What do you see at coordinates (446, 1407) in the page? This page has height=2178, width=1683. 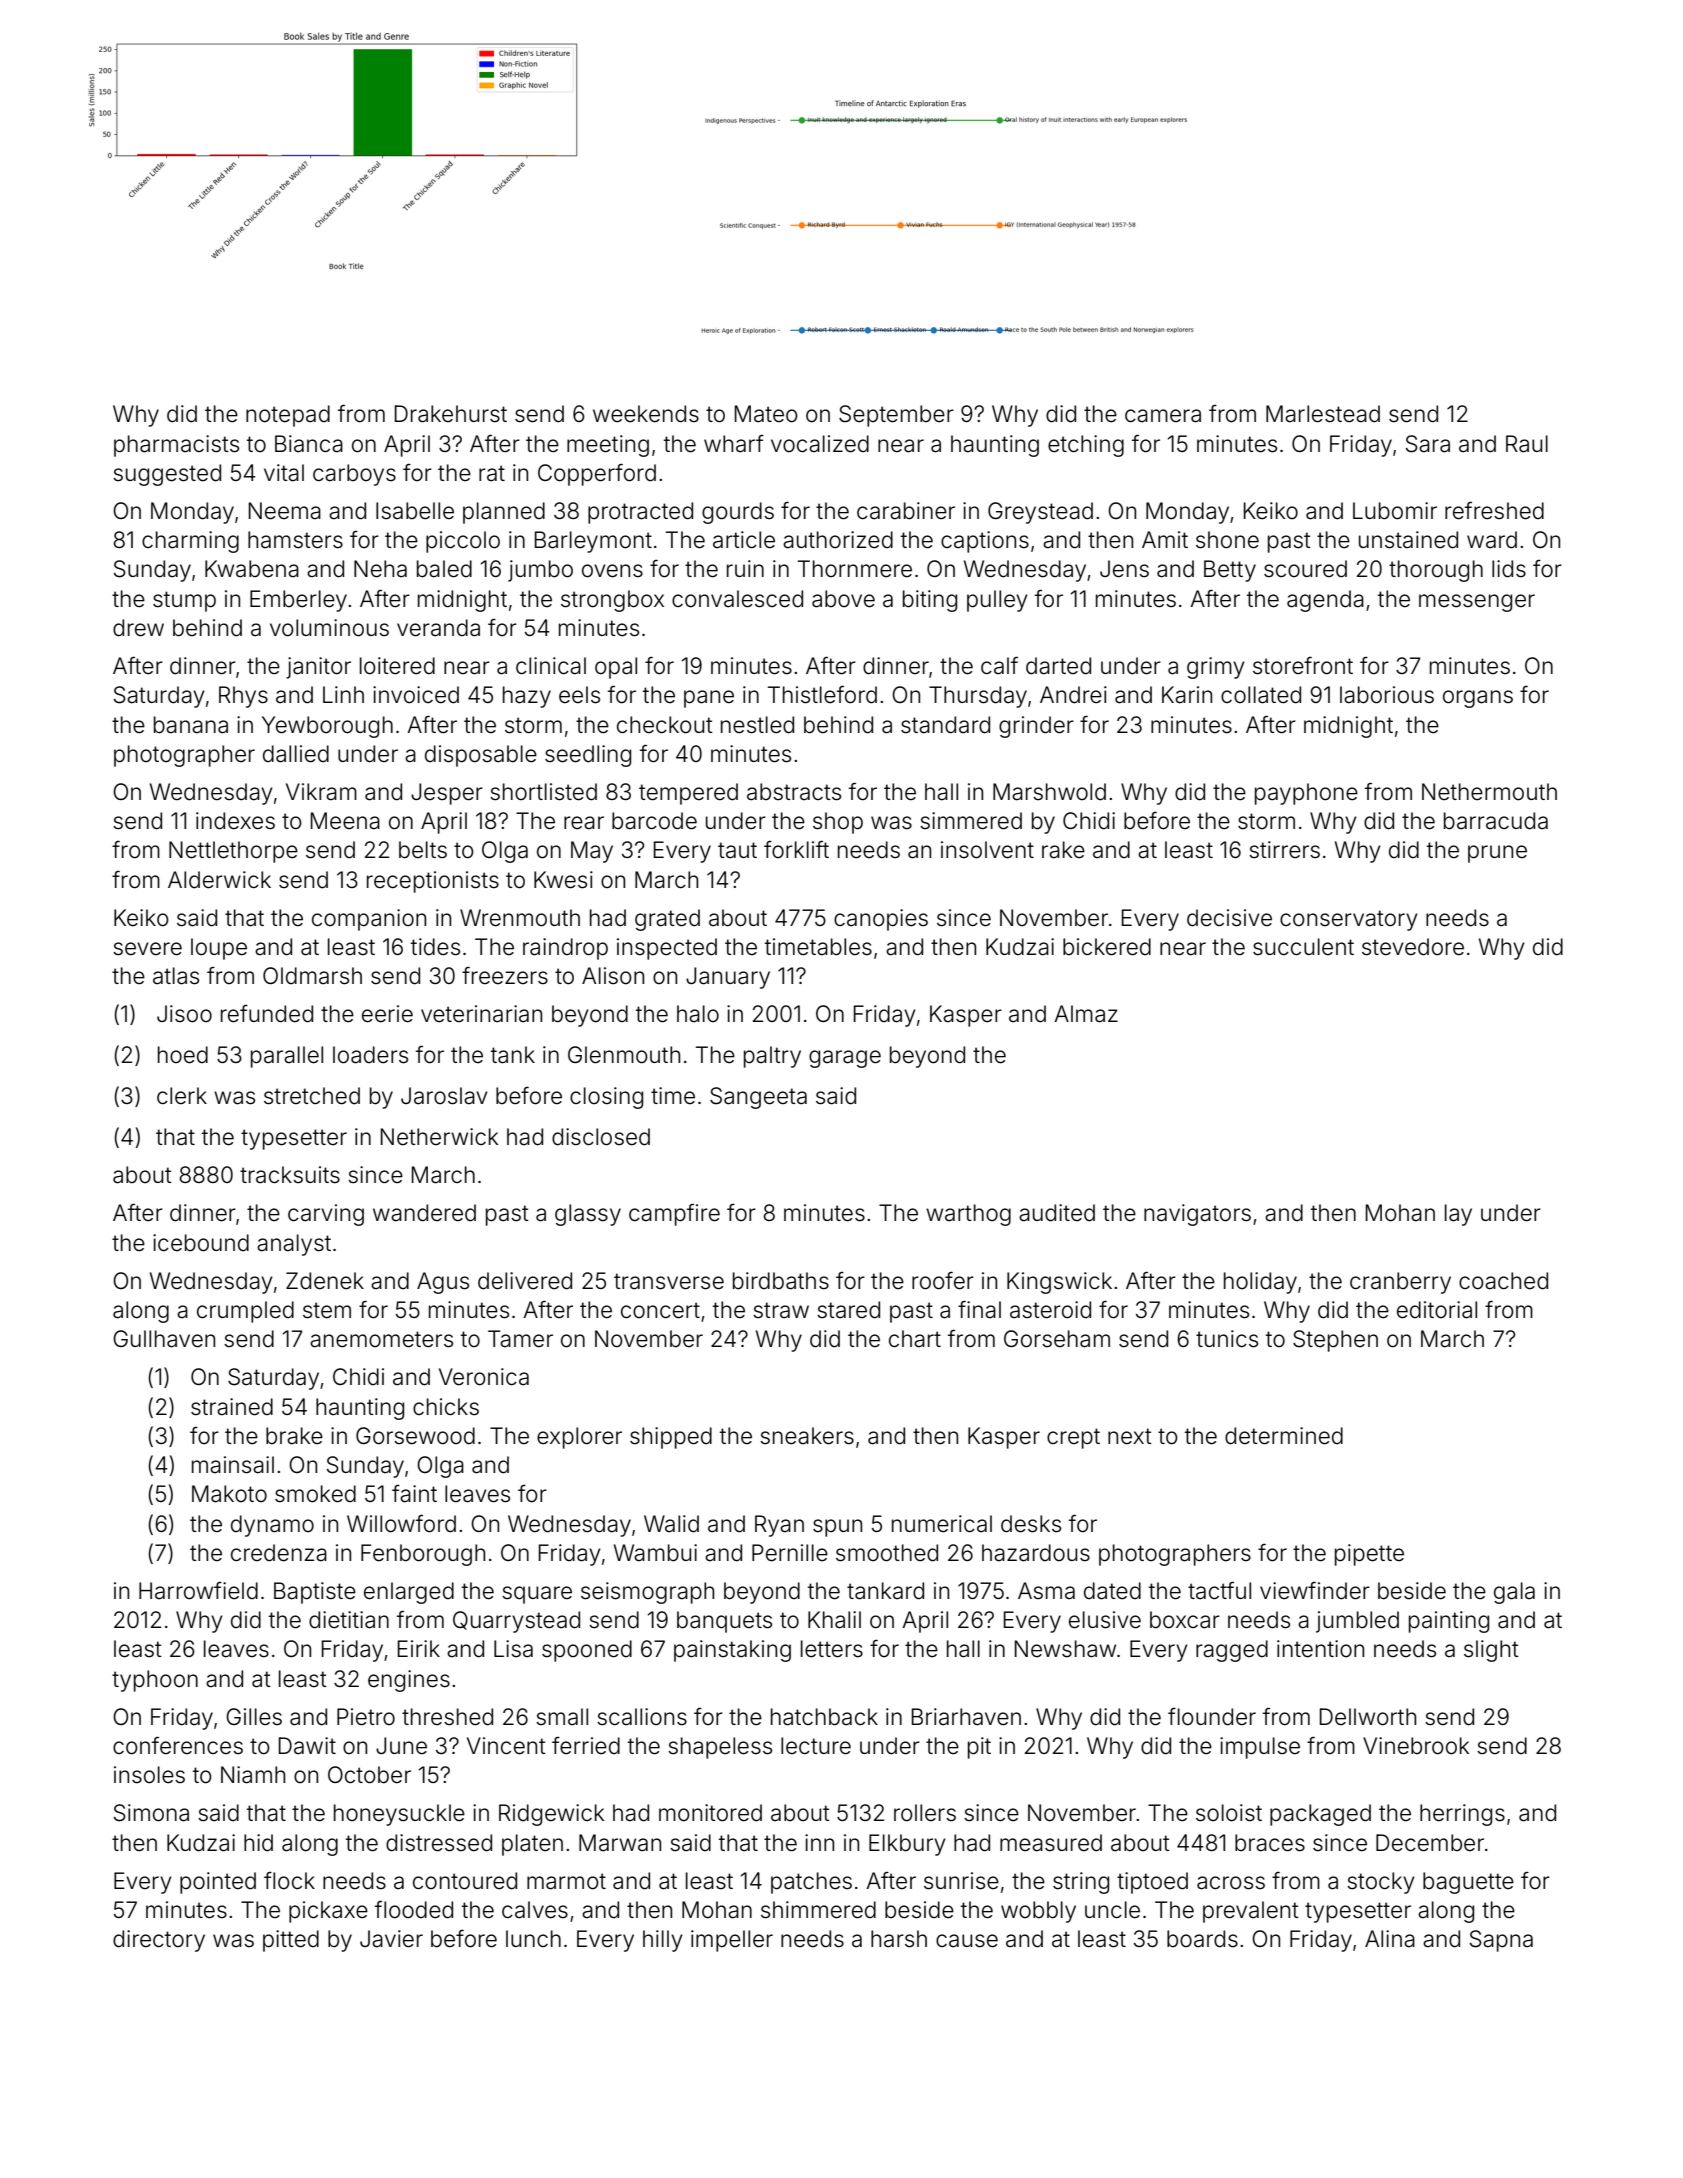 I see `chicks` at bounding box center [446, 1407].
